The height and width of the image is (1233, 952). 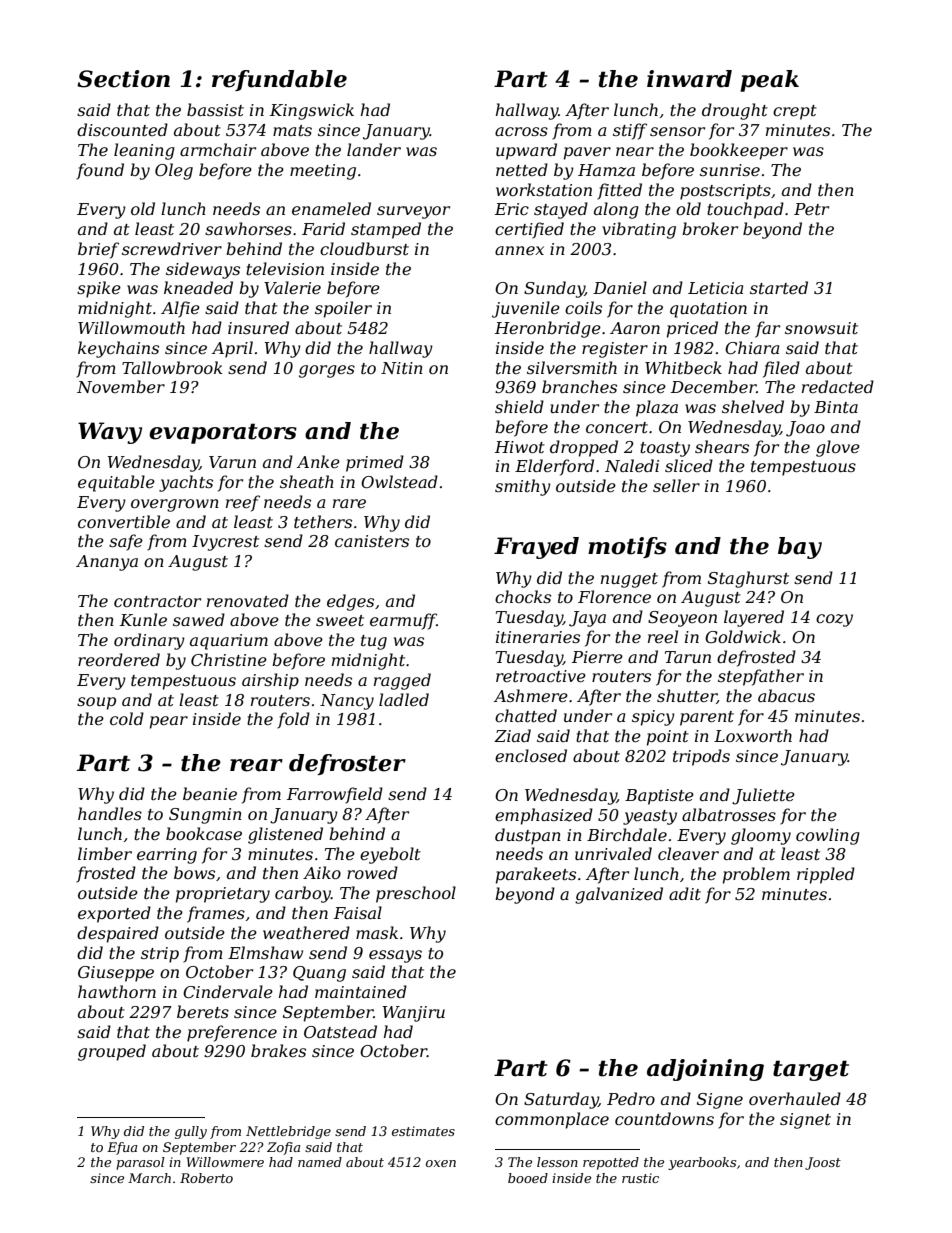 What do you see at coordinates (823, 1163) in the image?
I see `Joost` at bounding box center [823, 1163].
